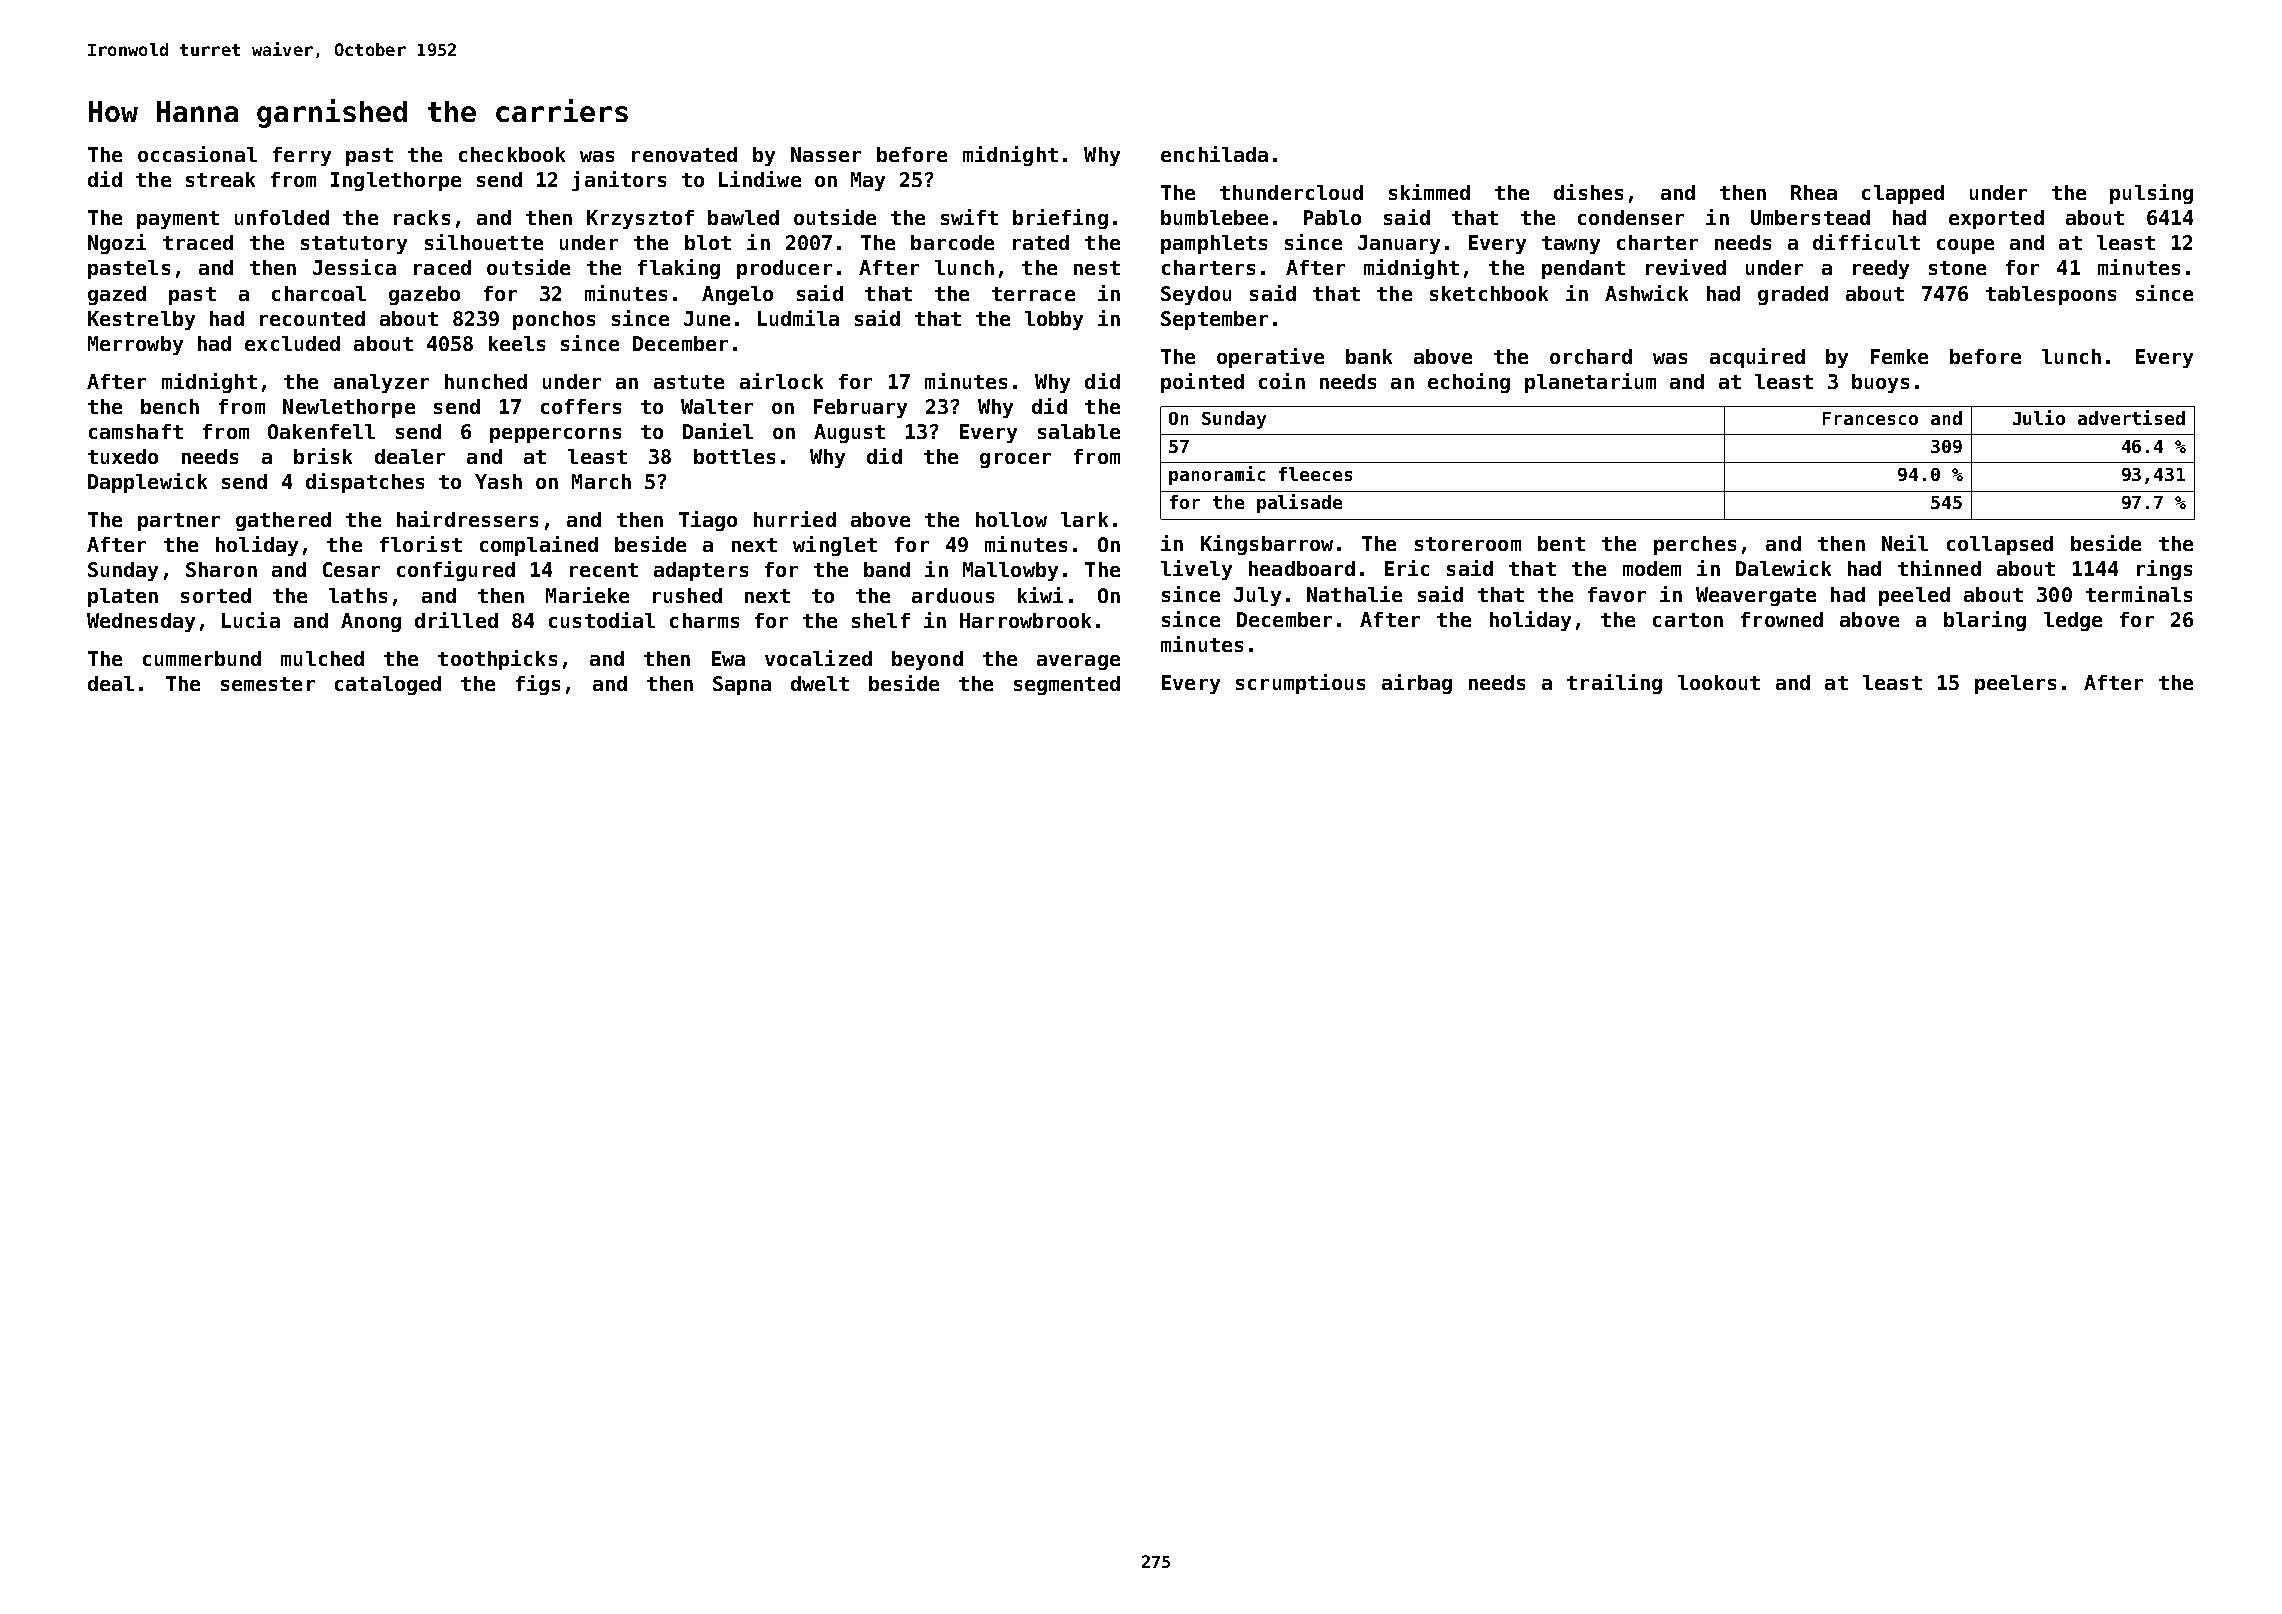 The height and width of the screenshot is (1614, 2282). I want to click on Inglethorpe, so click(396, 181).
